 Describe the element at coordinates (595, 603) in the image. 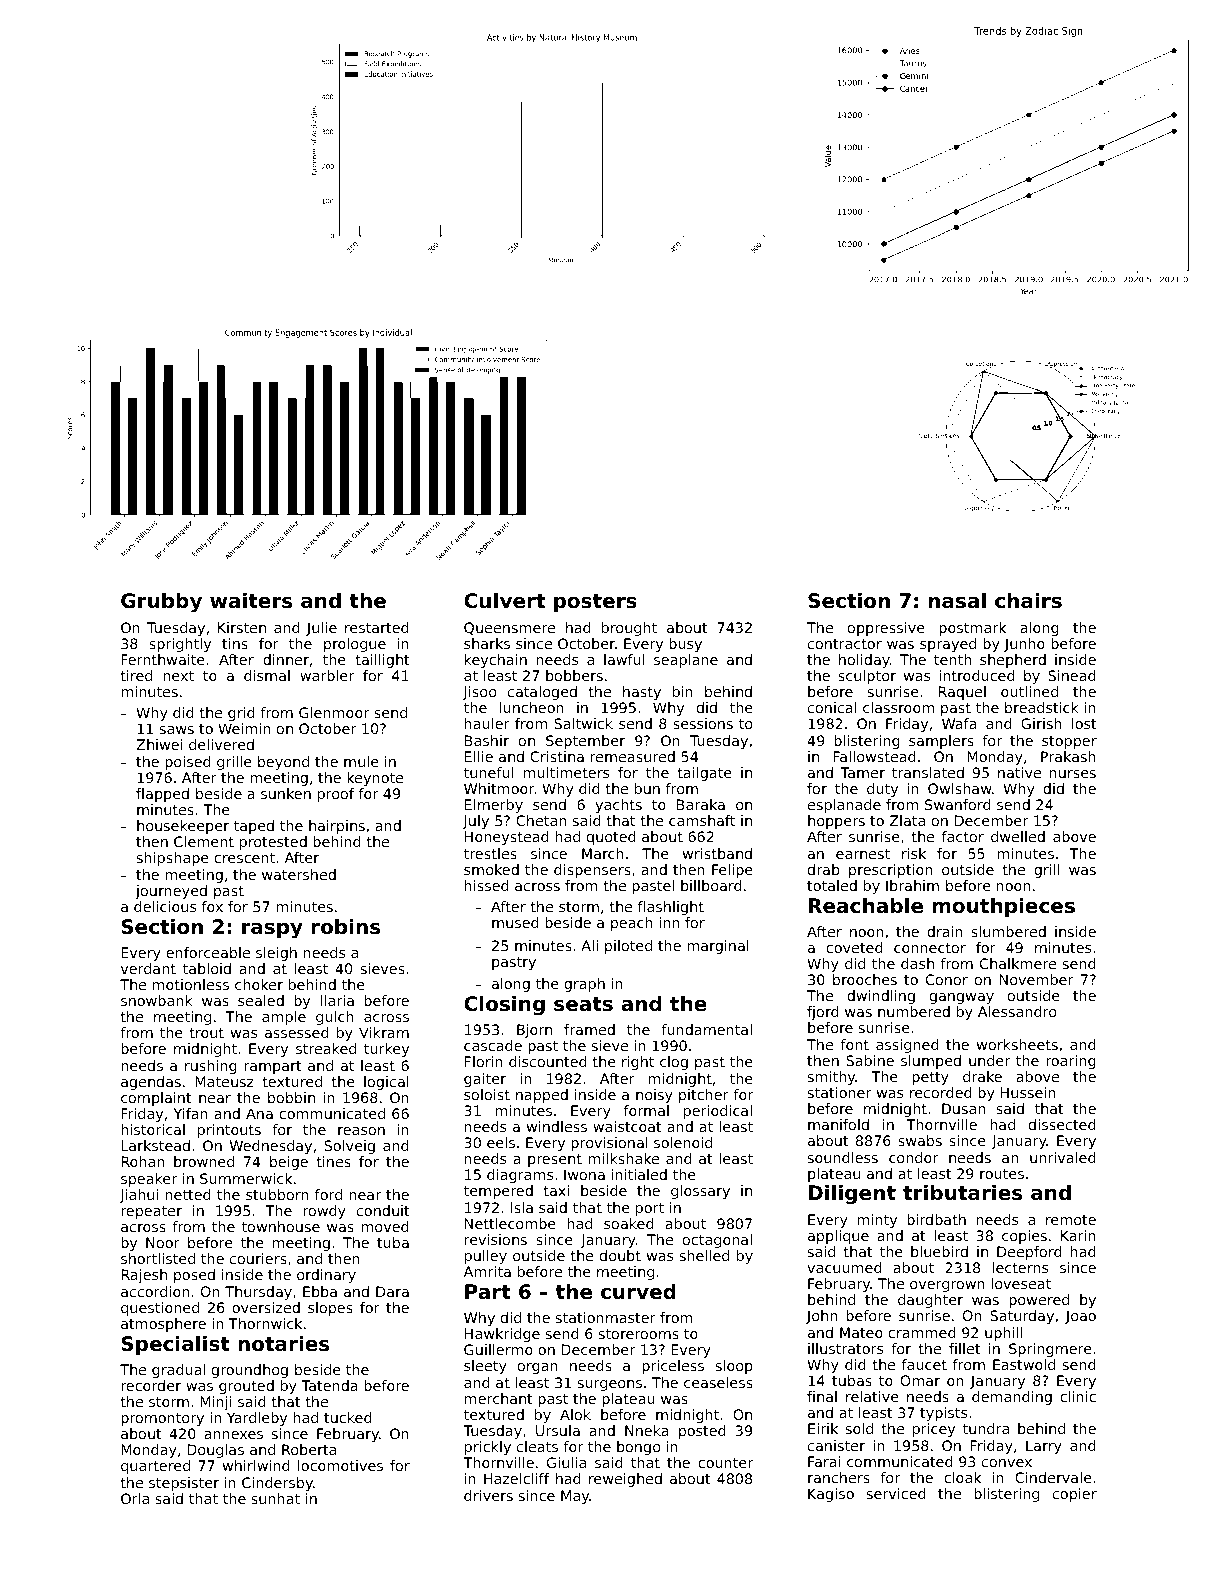

I see `posters` at that location.
